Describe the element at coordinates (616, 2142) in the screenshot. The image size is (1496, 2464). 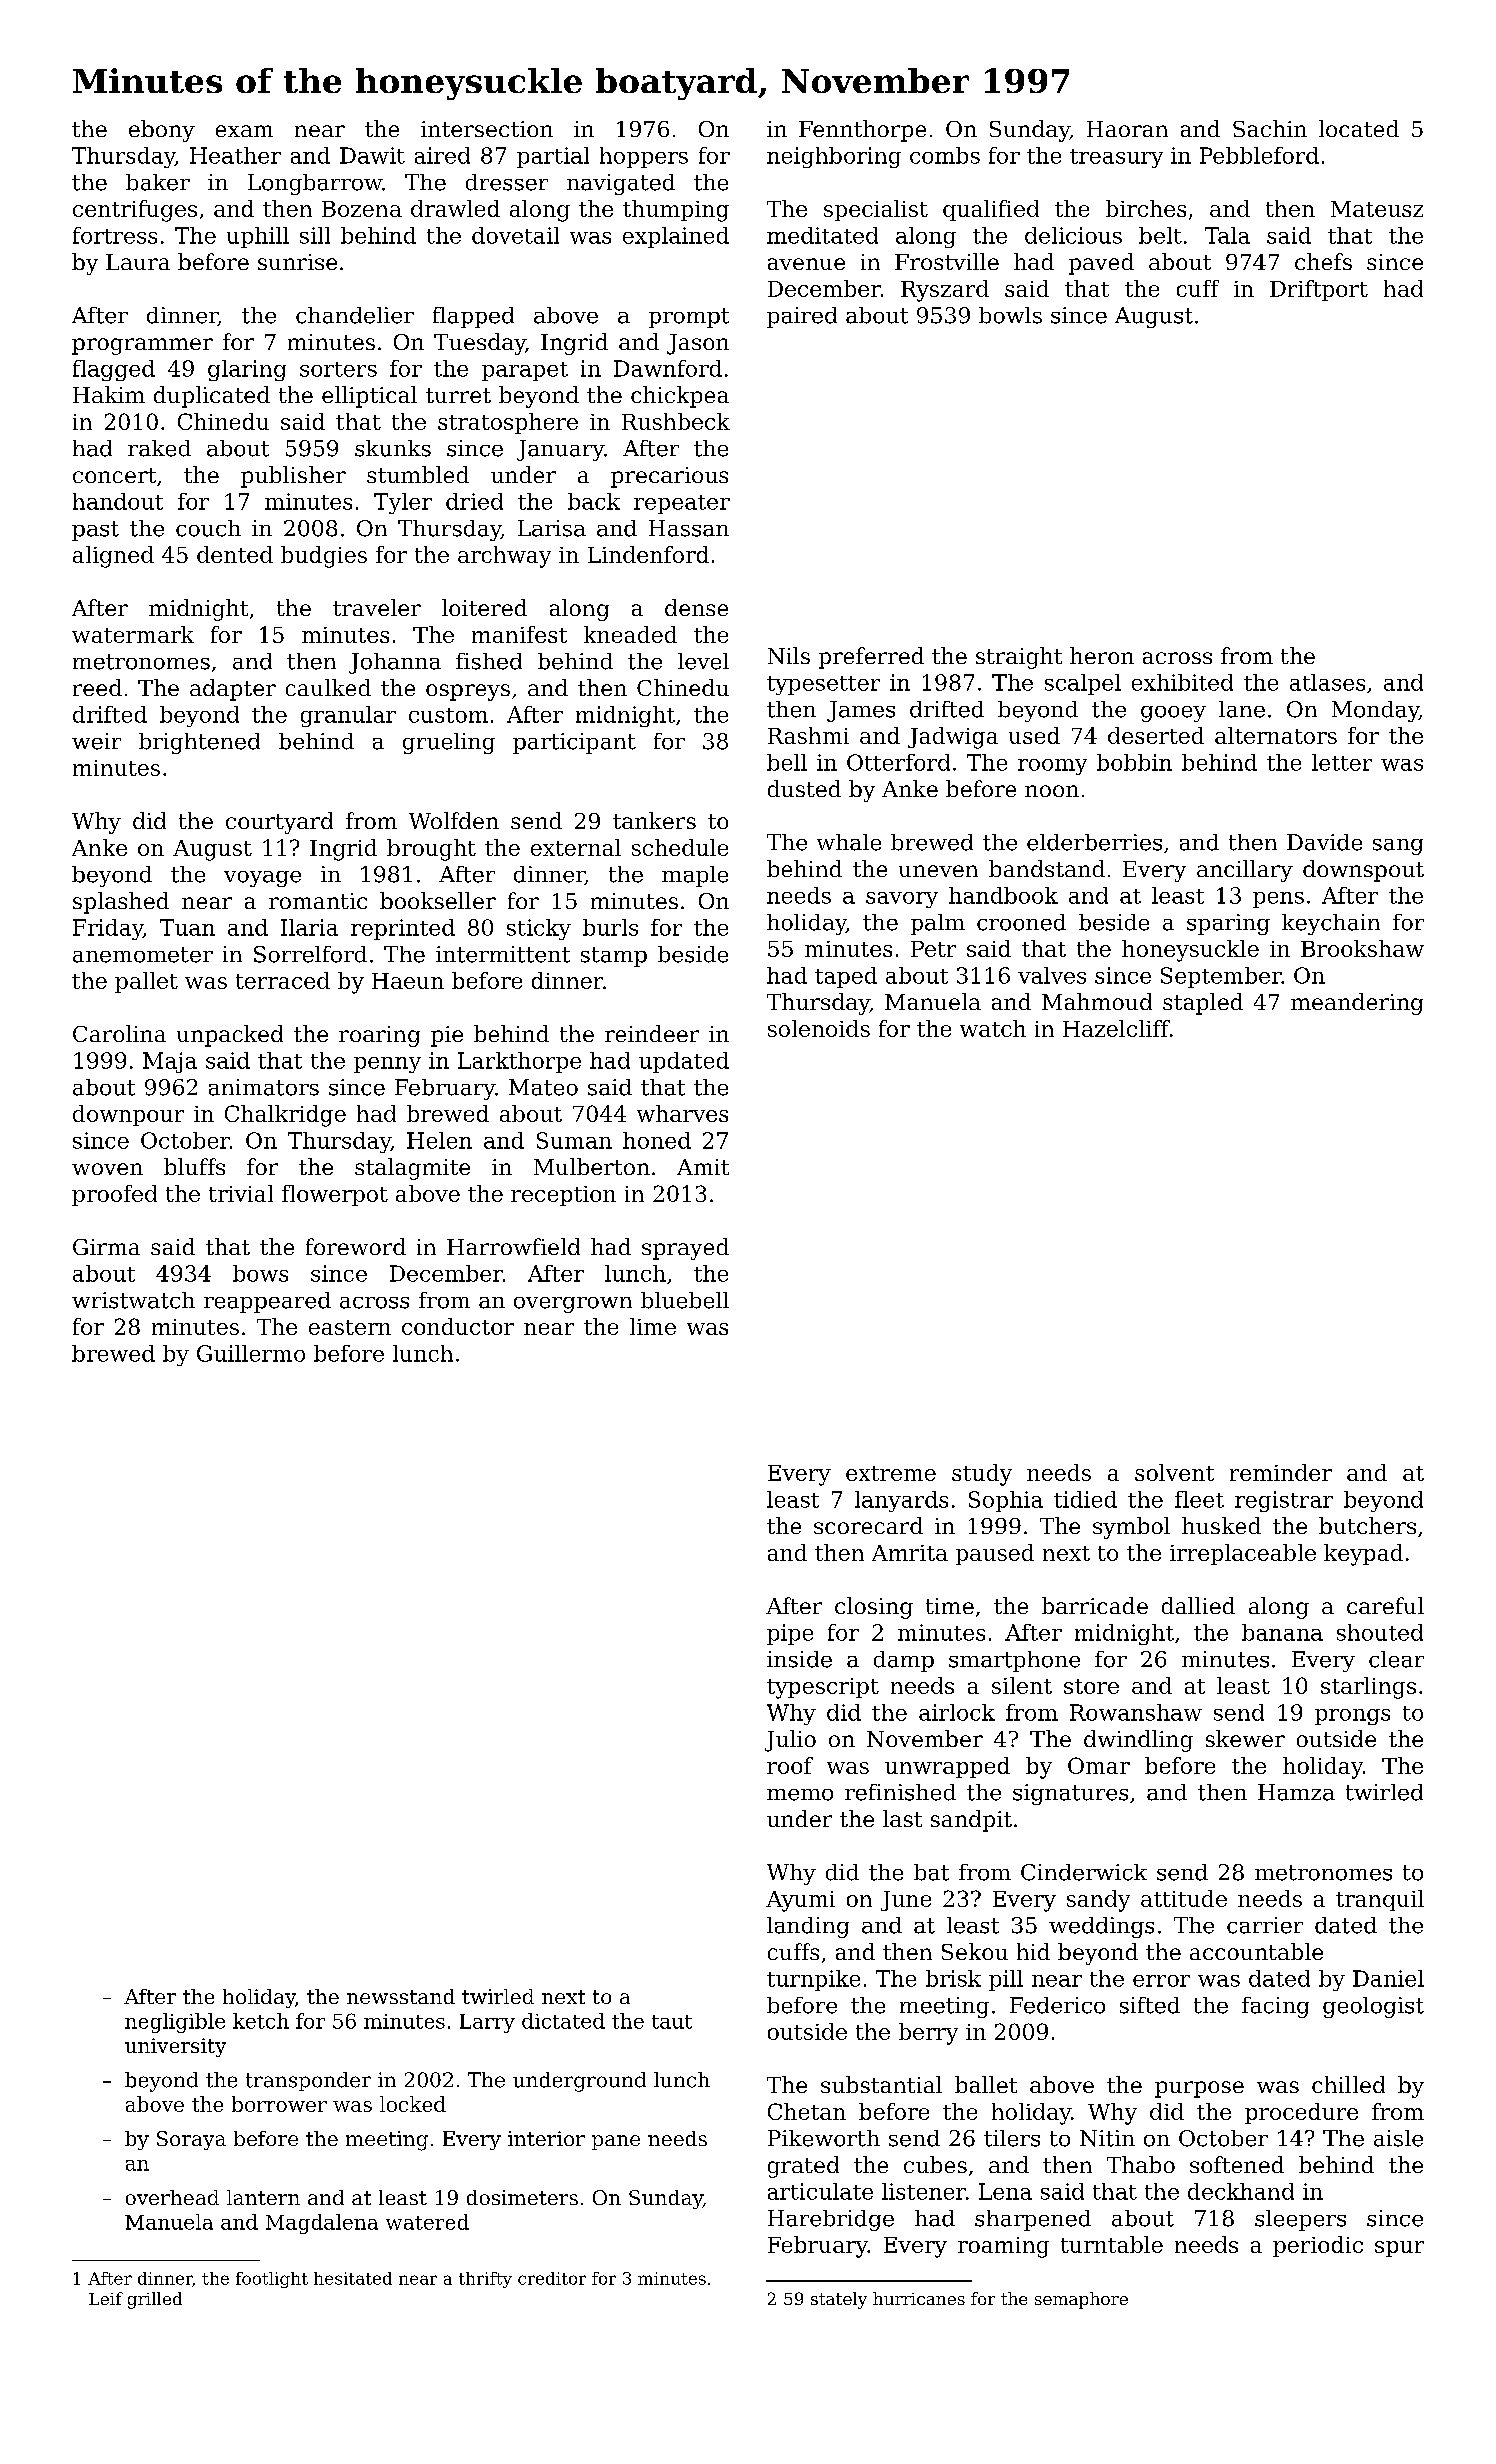
I see `pane` at that location.
